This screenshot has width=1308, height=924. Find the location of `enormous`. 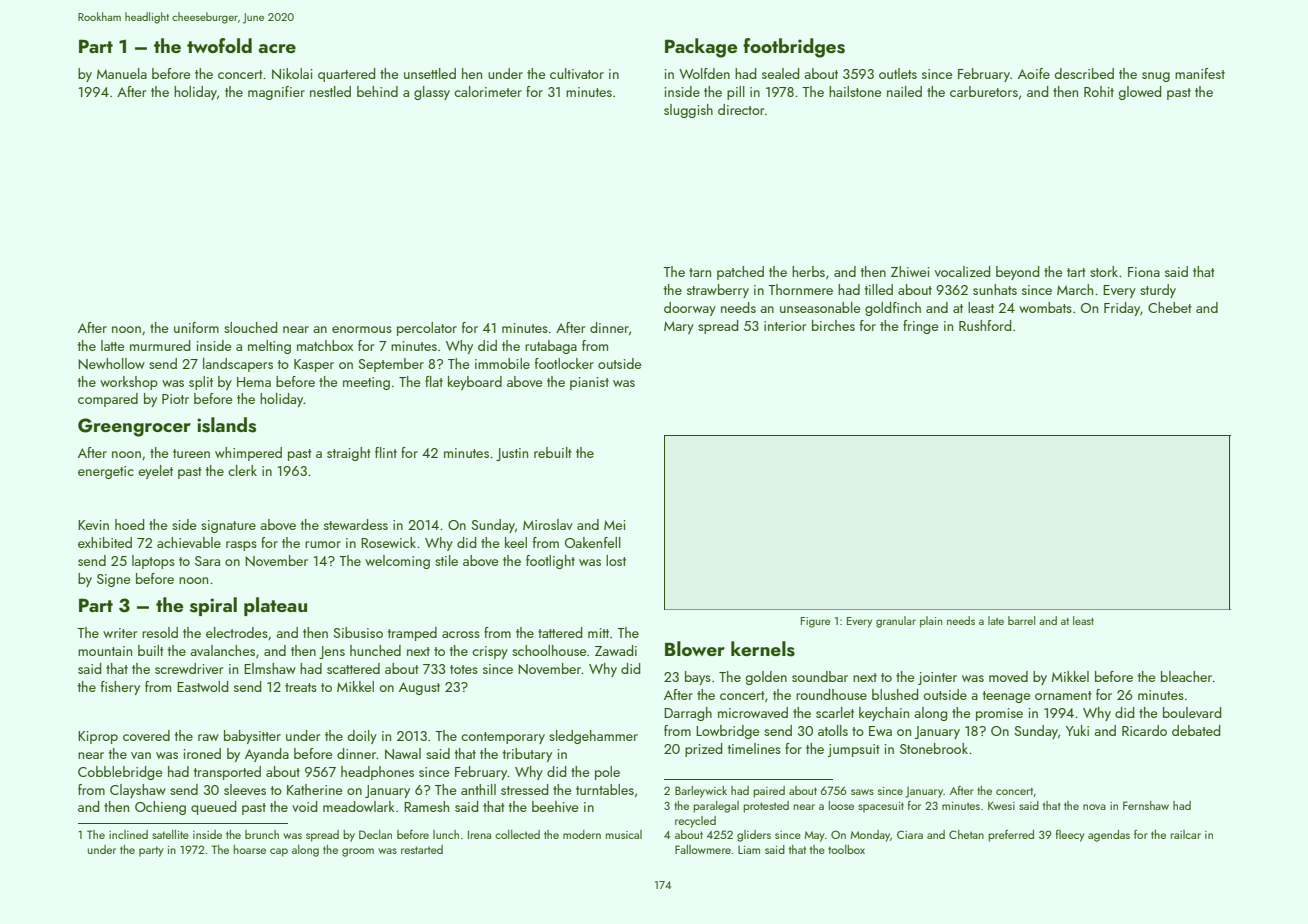

enormous is located at coordinates (362, 329).
